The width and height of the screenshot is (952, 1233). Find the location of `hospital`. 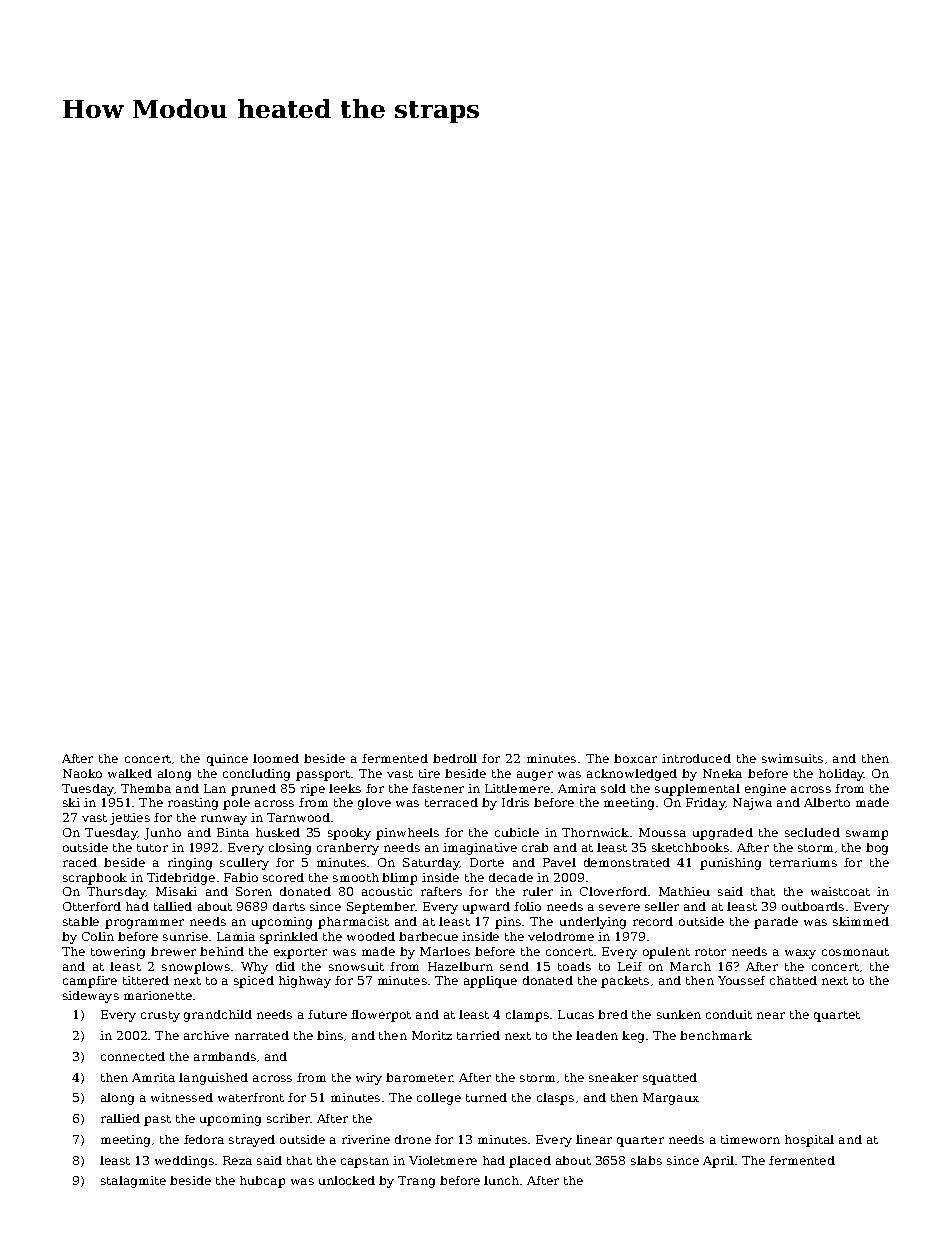

hospital is located at coordinates (809, 1141).
